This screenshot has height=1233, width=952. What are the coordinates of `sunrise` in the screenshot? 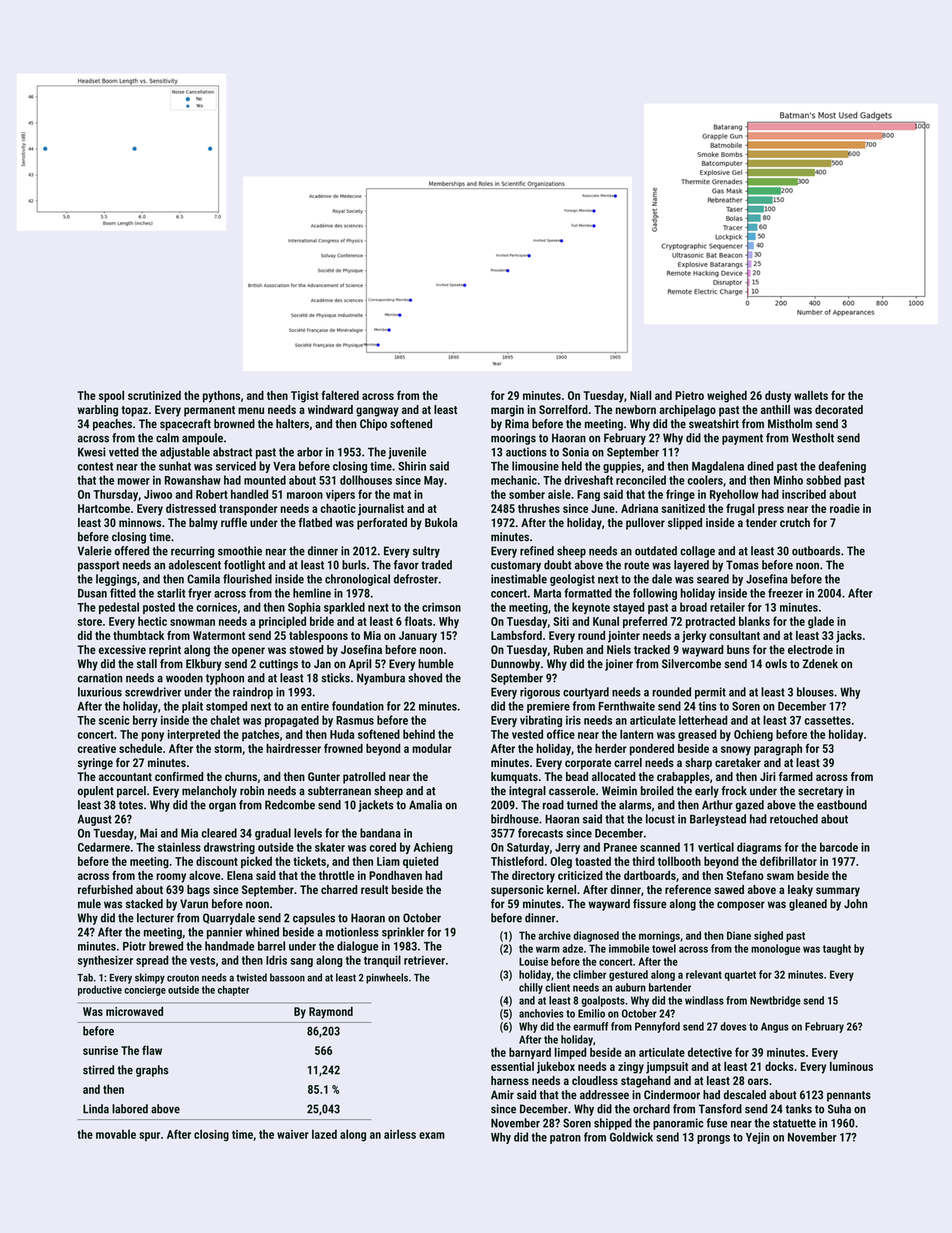 It's located at (100, 1050).
